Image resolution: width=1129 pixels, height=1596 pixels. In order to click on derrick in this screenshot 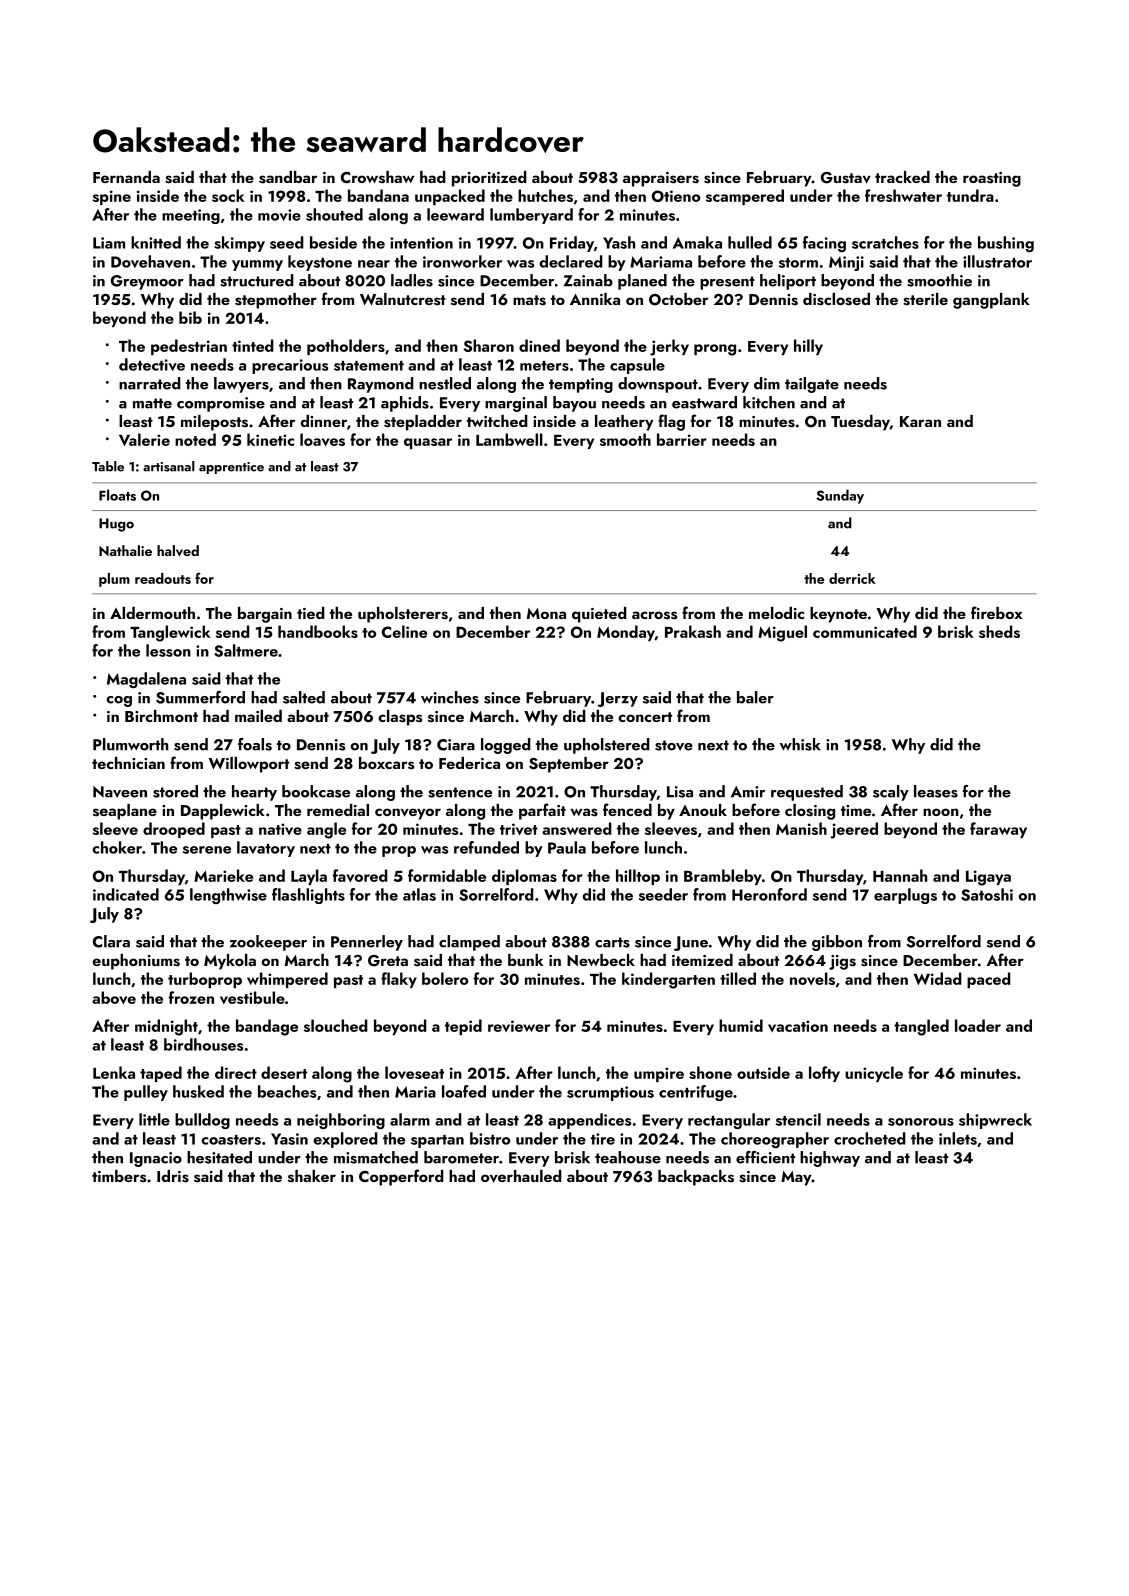, I will do `click(852, 578)`.
